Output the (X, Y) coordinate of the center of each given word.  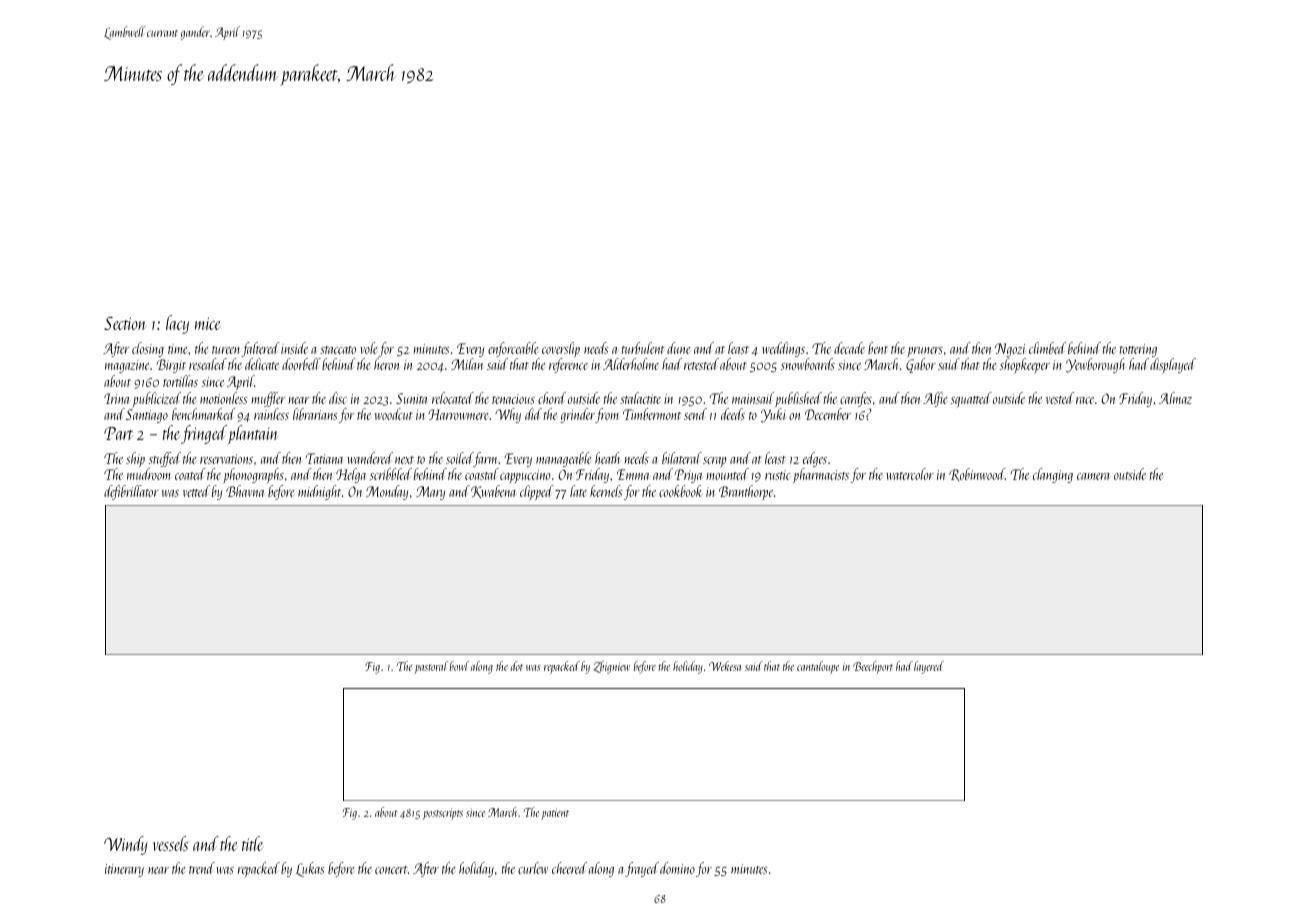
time (178, 349)
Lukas (310, 869)
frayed (642, 869)
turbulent (642, 348)
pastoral (431, 667)
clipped (537, 492)
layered (929, 667)
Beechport (873, 667)
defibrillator (131, 492)
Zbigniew (612, 667)
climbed (1047, 348)
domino (677, 868)
